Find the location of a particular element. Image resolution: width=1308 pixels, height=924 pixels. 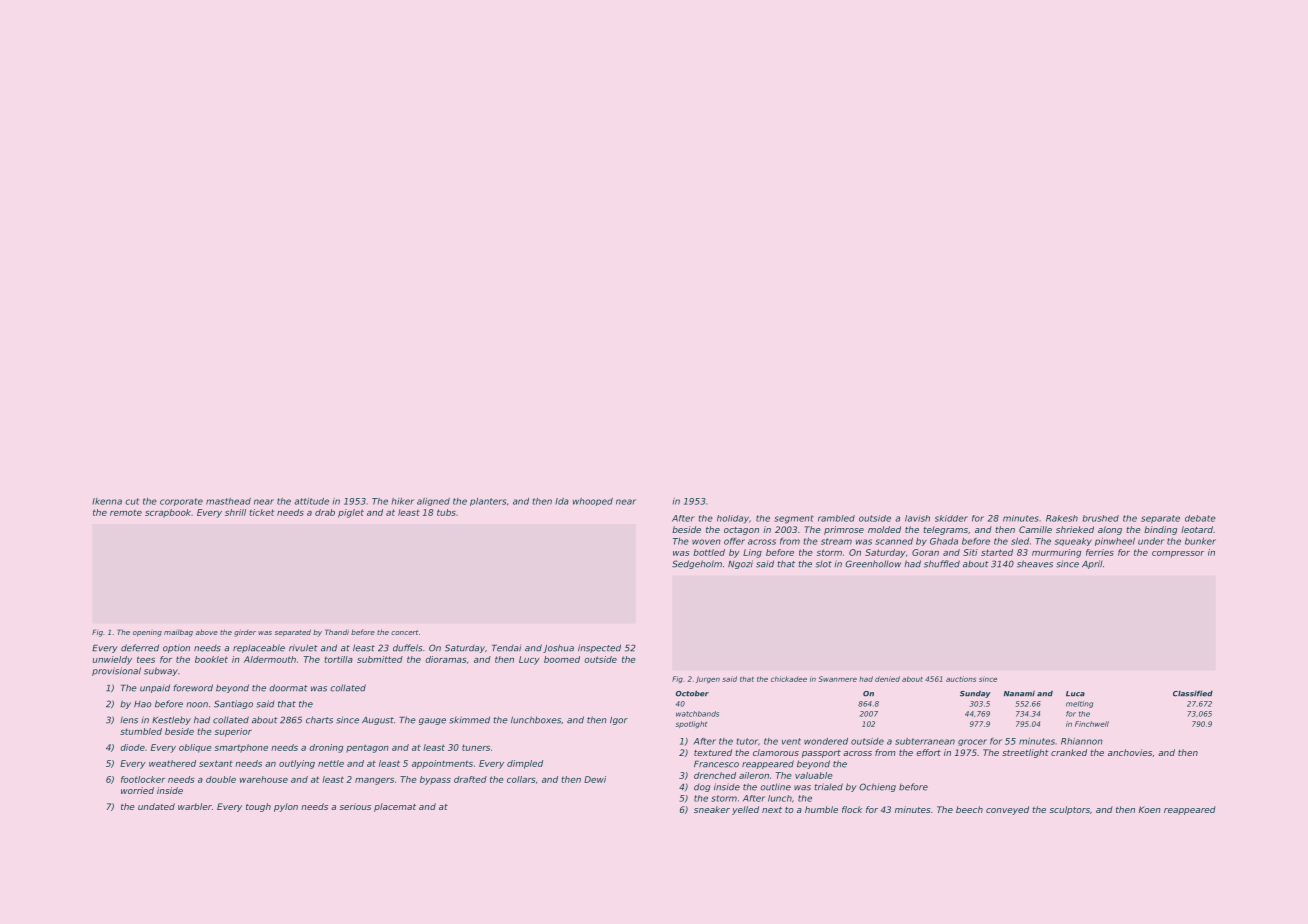

April is located at coordinates (1092, 564).
